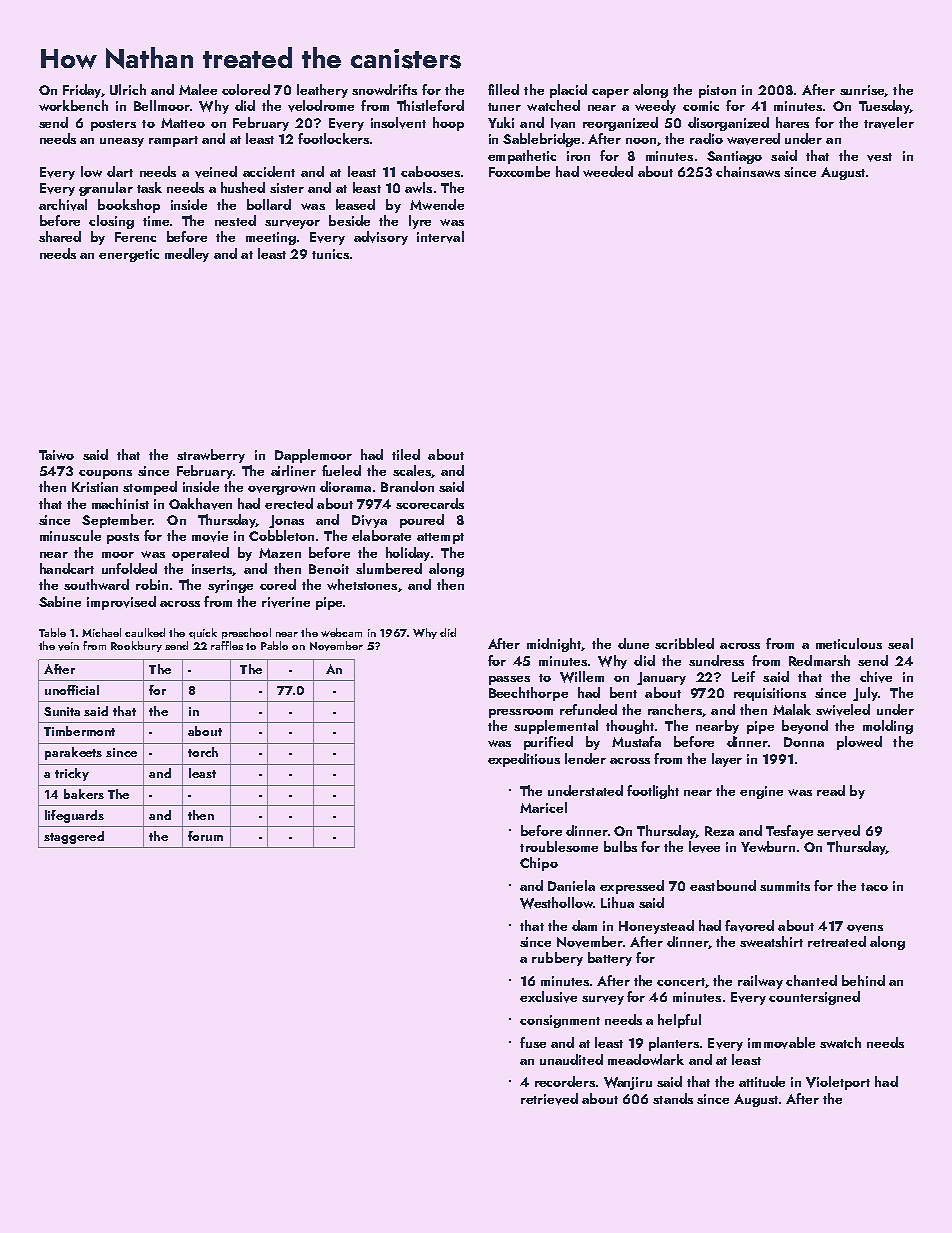  What do you see at coordinates (859, 743) in the page?
I see `plowed` at bounding box center [859, 743].
